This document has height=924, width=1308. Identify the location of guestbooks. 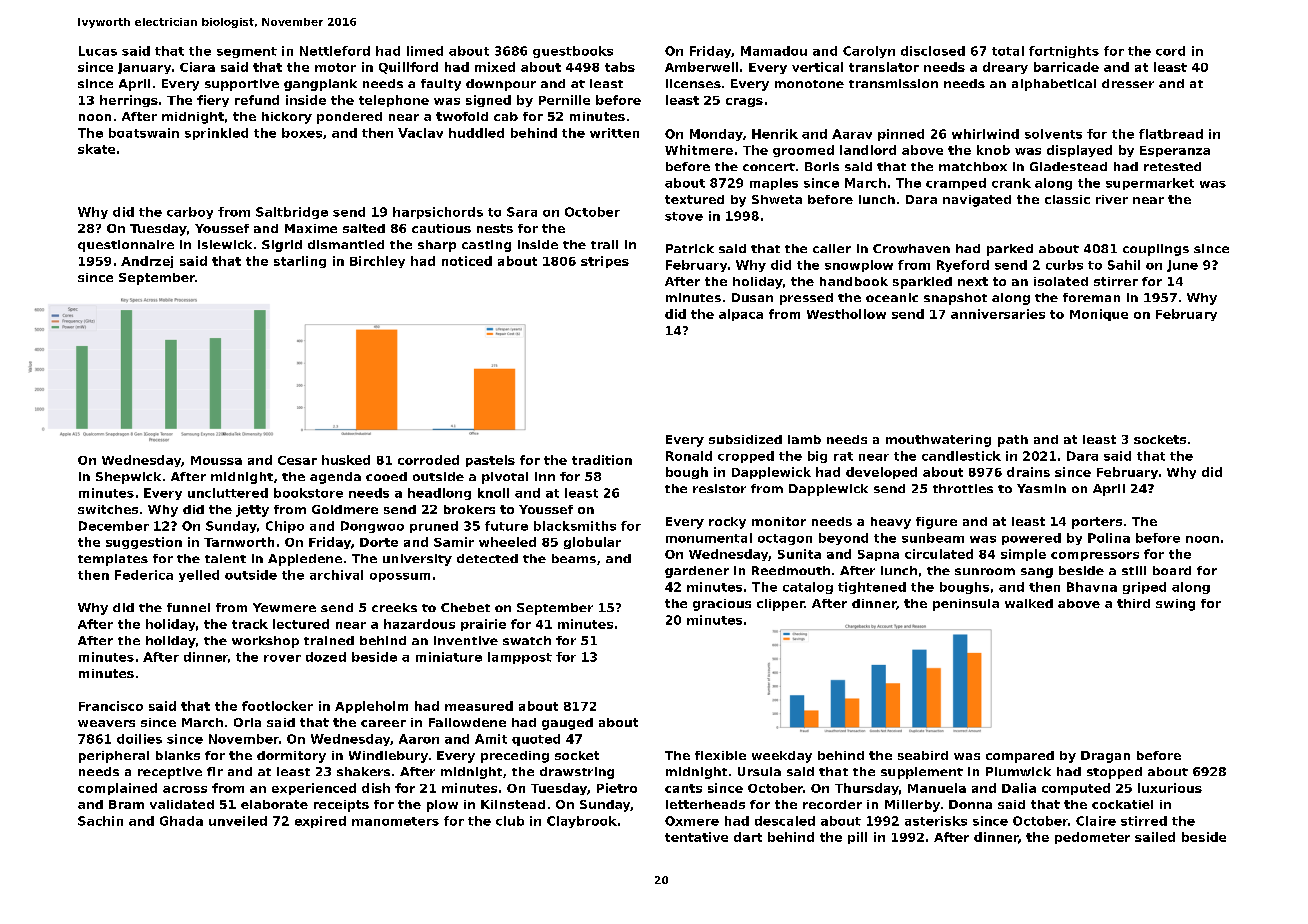
(573, 52).
